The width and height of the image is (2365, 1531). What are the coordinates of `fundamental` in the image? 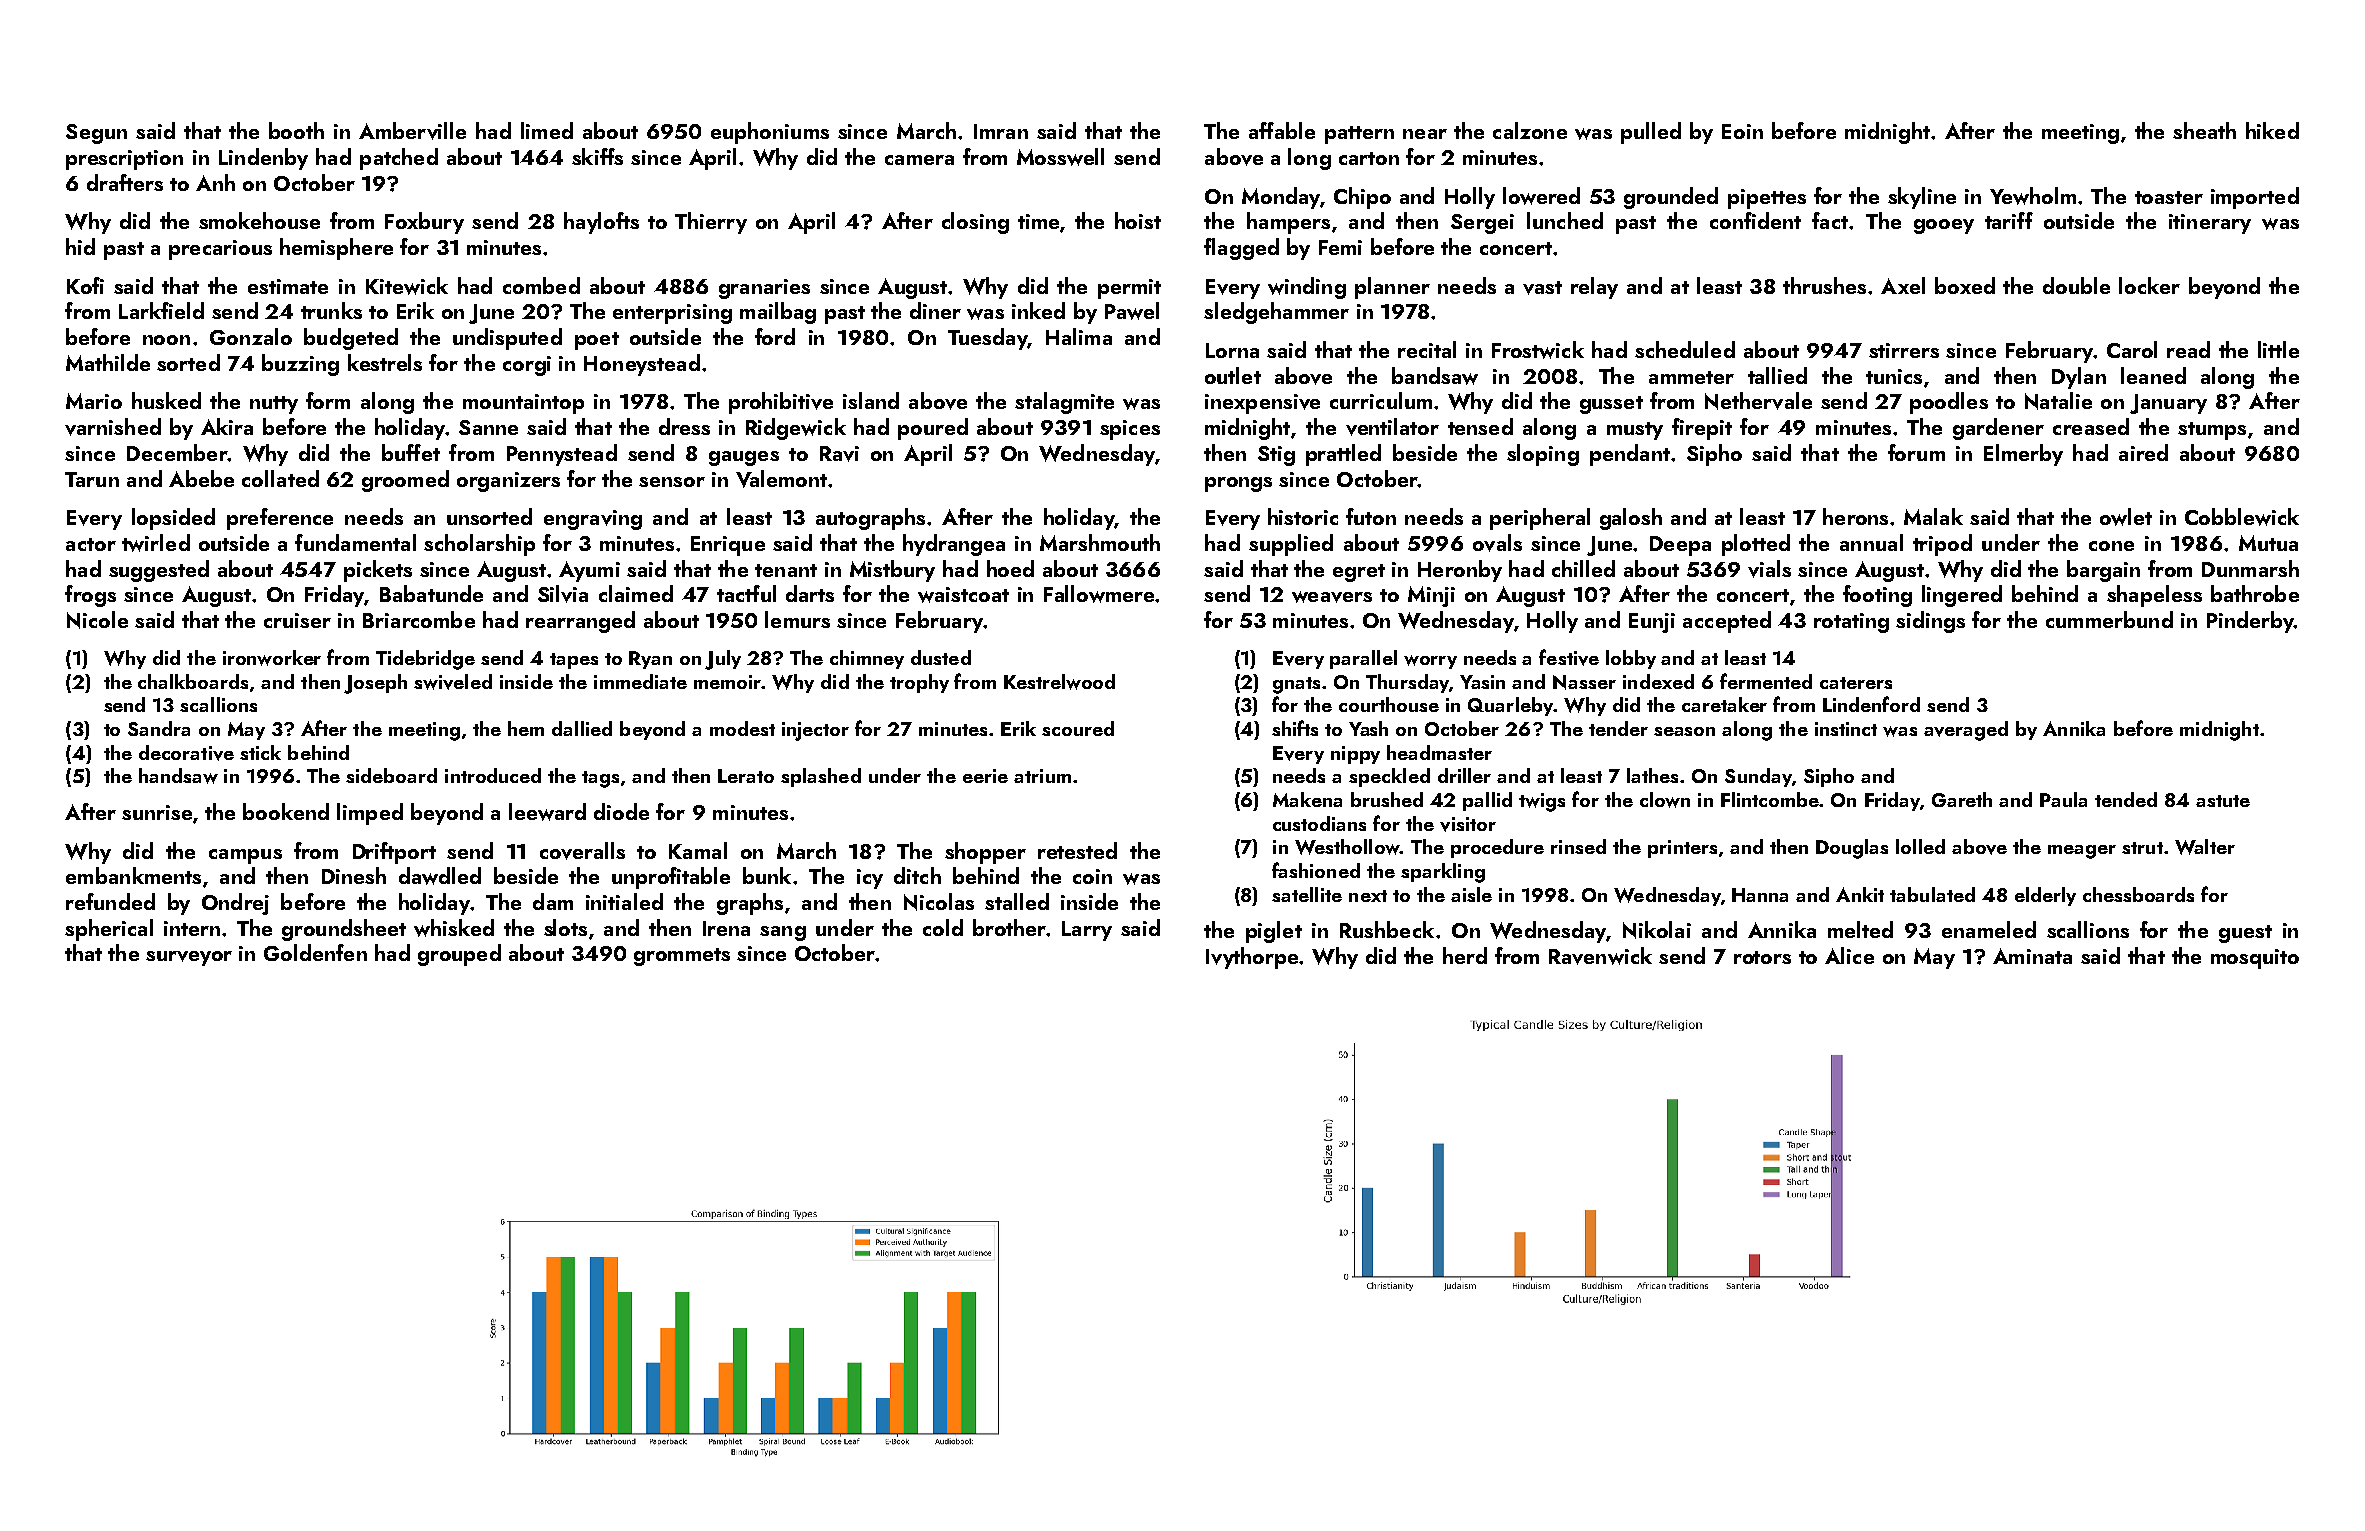 It's located at (355, 542).
